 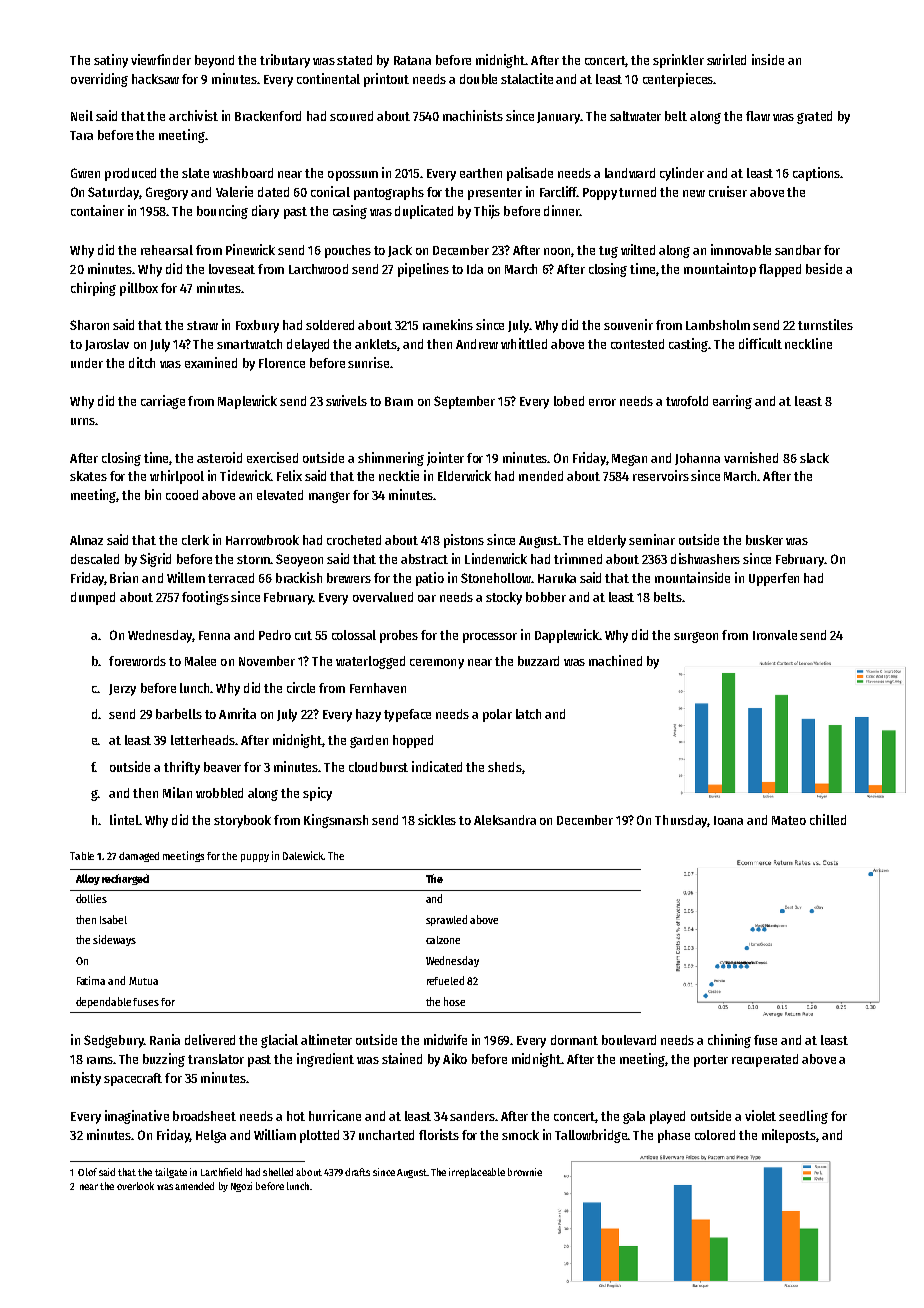 What do you see at coordinates (828, 819) in the screenshot?
I see `chilled` at bounding box center [828, 819].
